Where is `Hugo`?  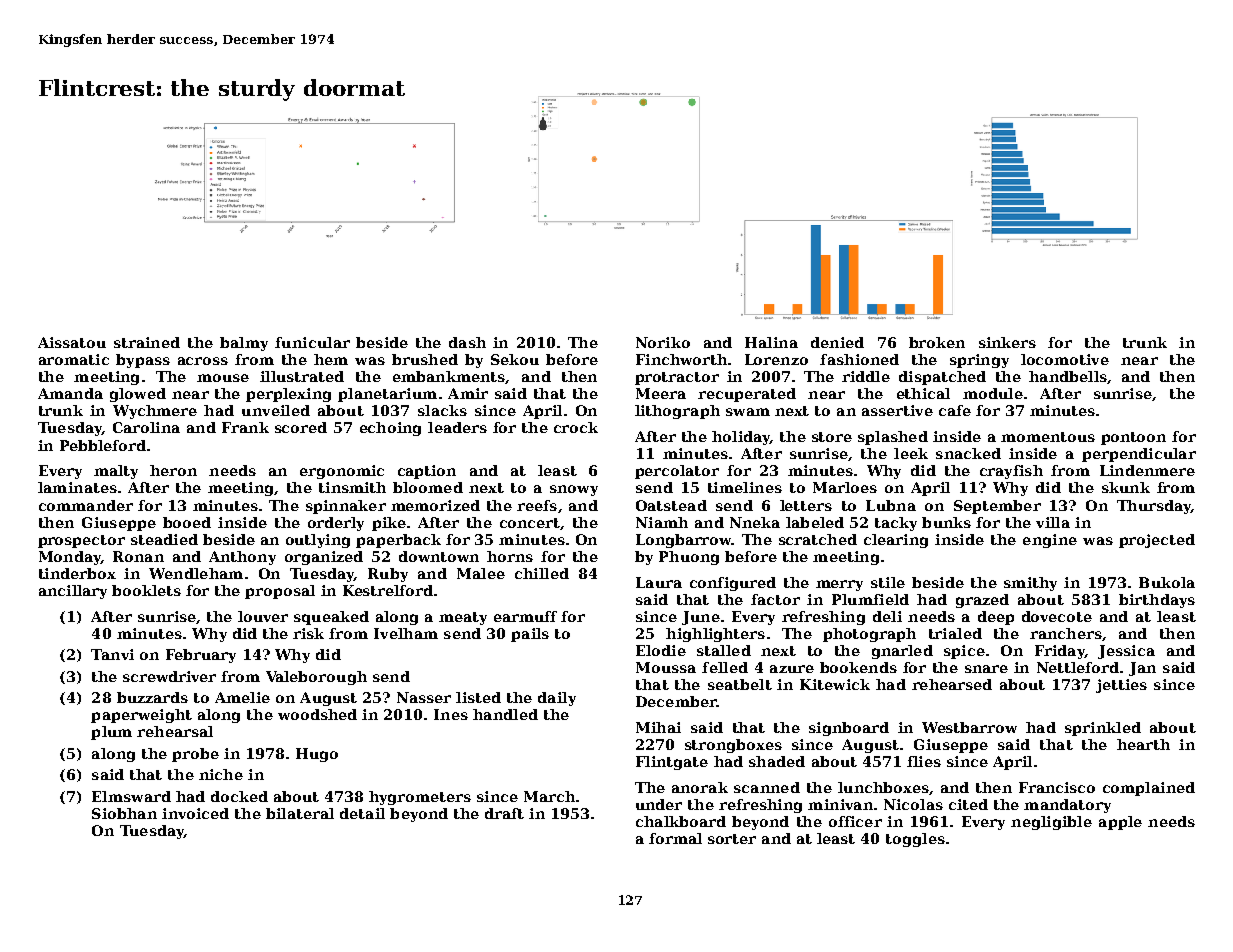
Hugo is located at coordinates (317, 755).
